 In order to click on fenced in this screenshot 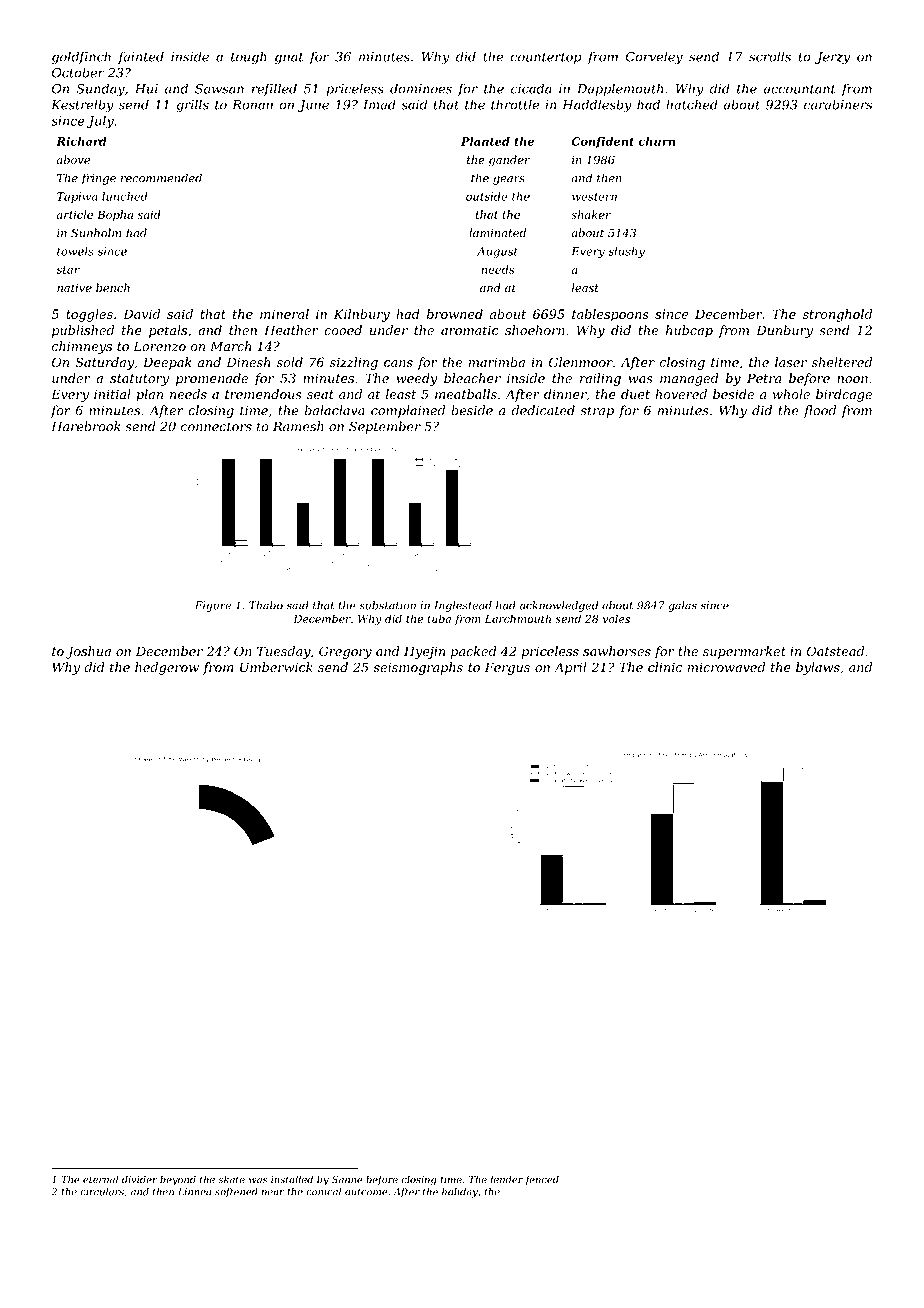, I will do `click(542, 1180)`.
